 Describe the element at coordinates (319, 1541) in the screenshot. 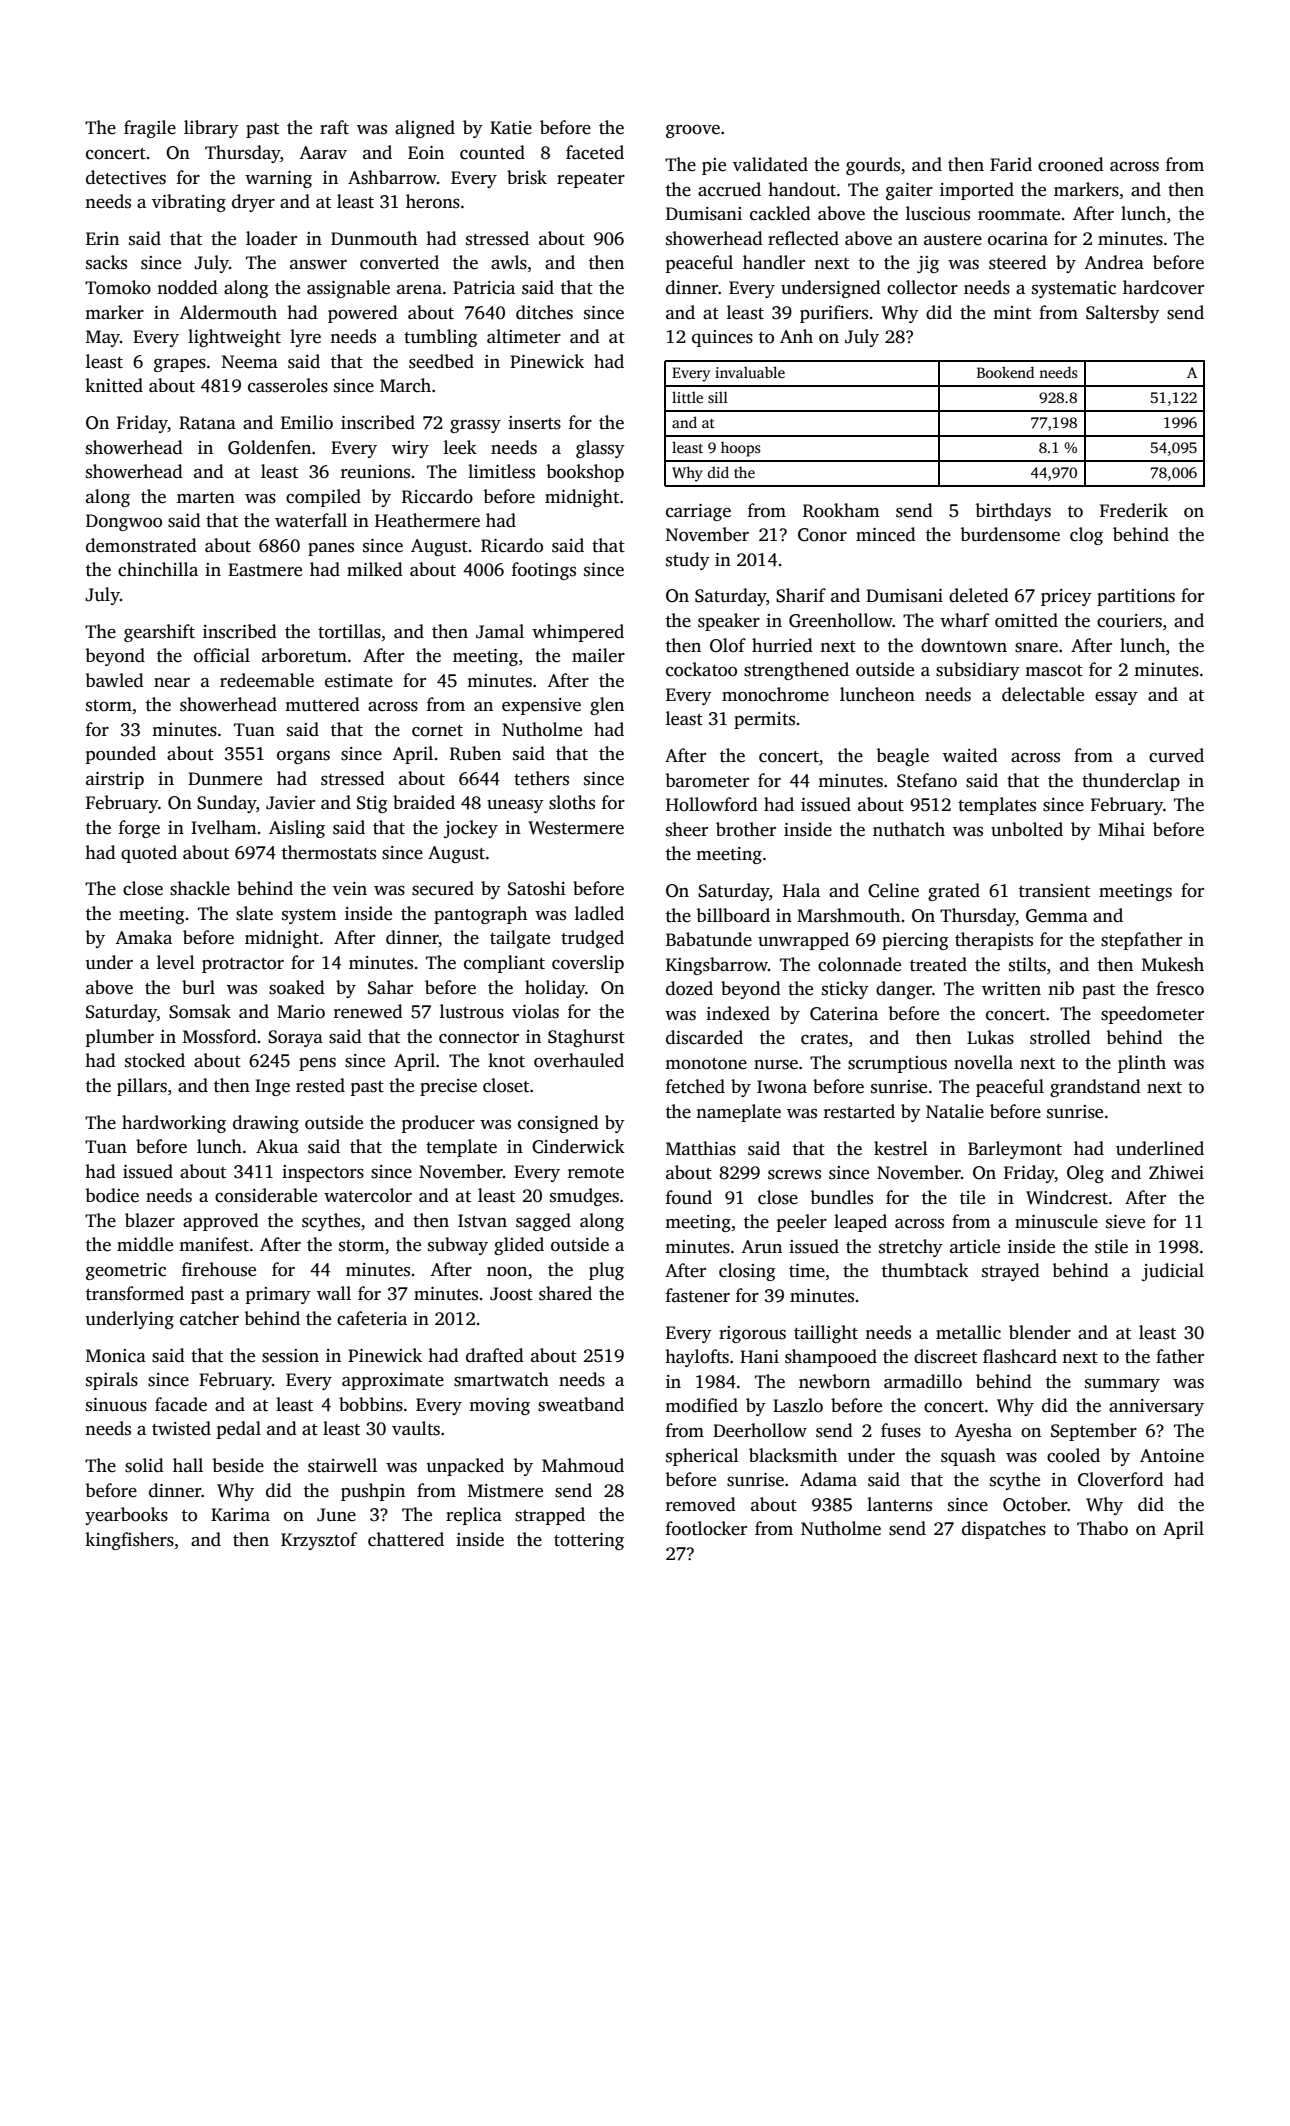

I see `Krzysztof` at that location.
